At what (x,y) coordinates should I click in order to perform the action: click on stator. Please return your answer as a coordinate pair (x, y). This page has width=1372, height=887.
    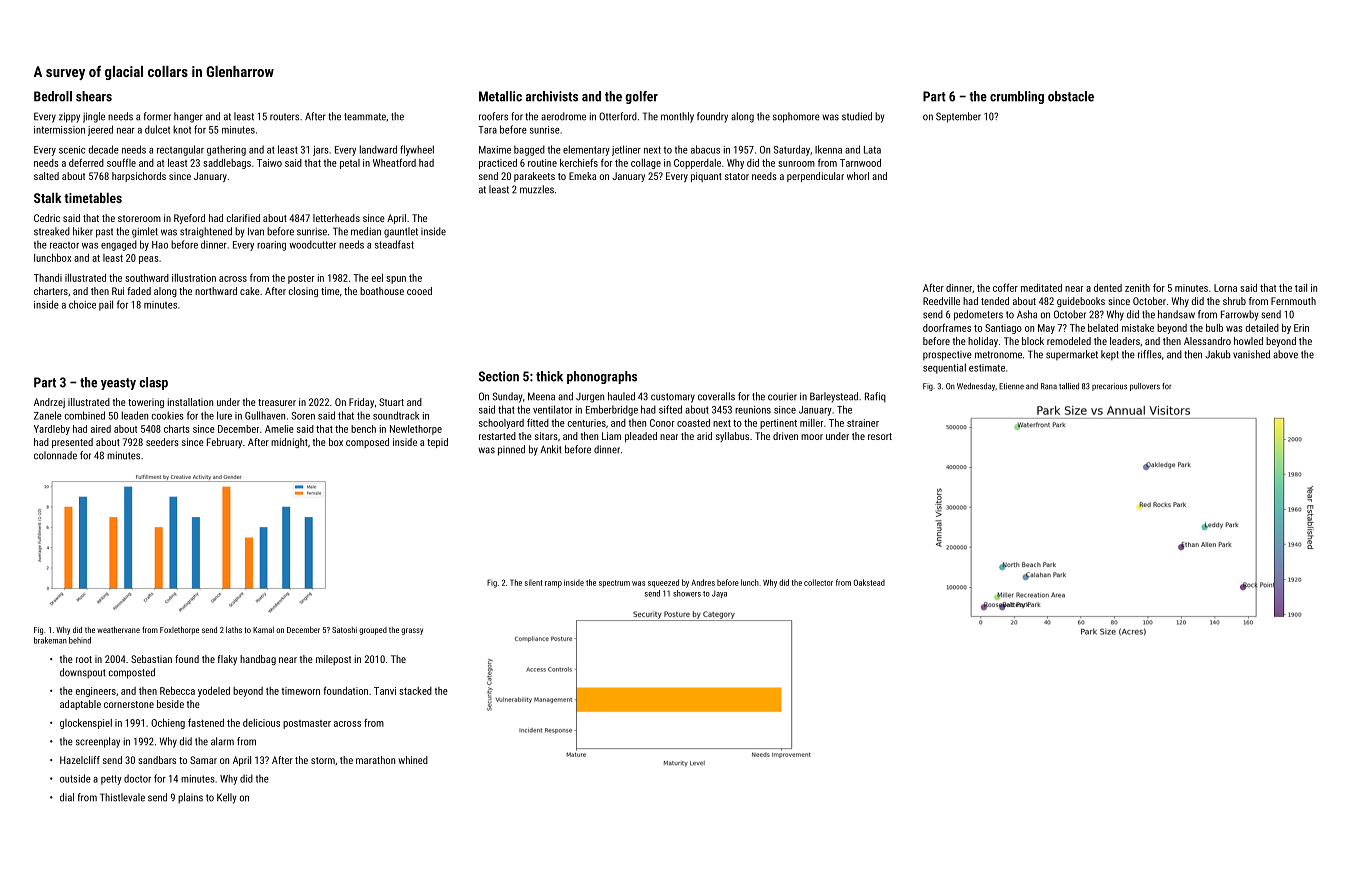
    Looking at the image, I should click on (737, 176).
